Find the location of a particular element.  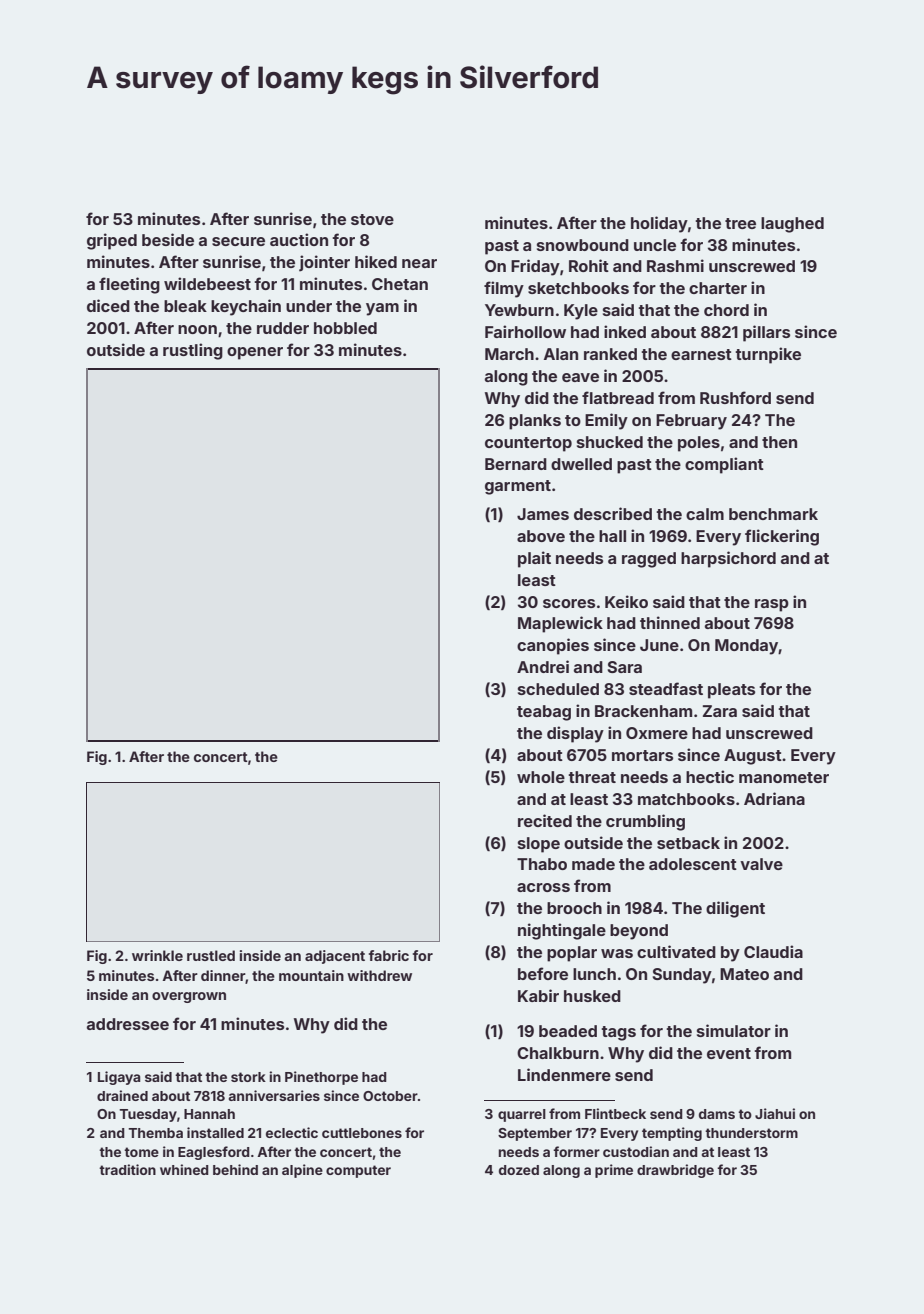

lunch is located at coordinates (594, 974).
